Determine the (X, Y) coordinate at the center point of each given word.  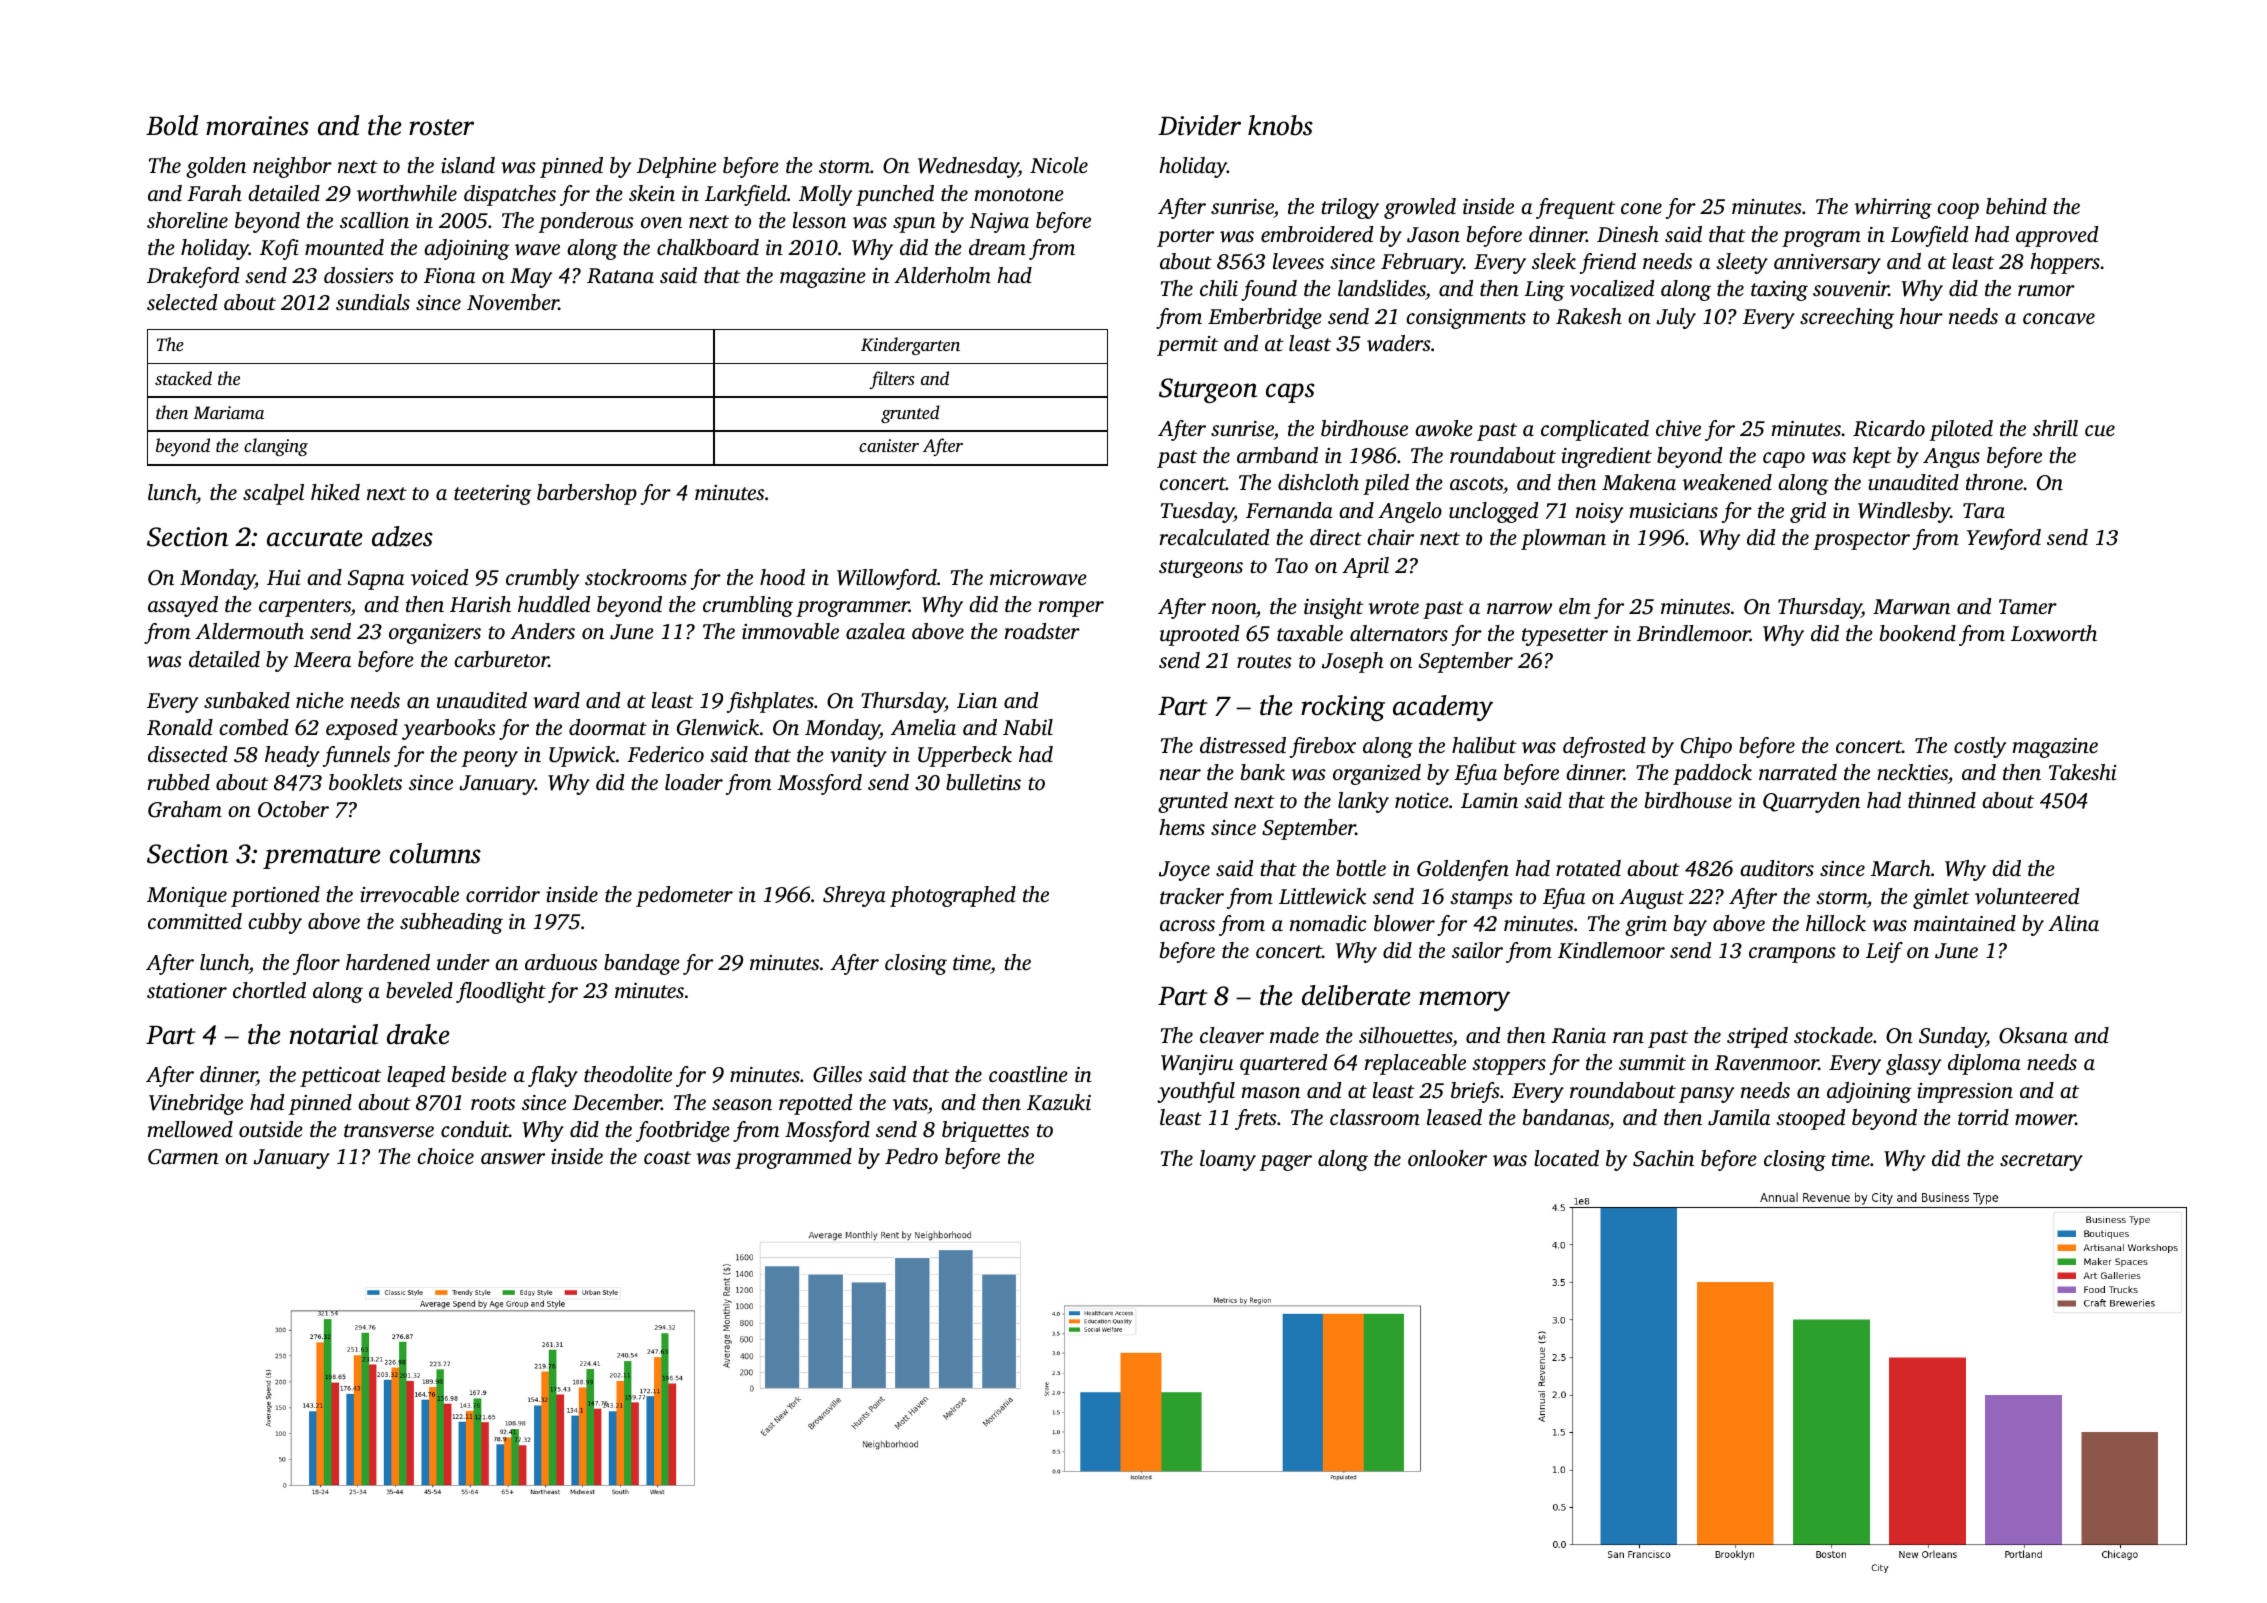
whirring (1893, 208)
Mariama (228, 412)
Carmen (183, 1157)
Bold (172, 125)
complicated (1595, 430)
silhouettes (1405, 1035)
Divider (1199, 125)
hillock (1836, 923)
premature (322, 858)
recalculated (1214, 537)
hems (1182, 827)
